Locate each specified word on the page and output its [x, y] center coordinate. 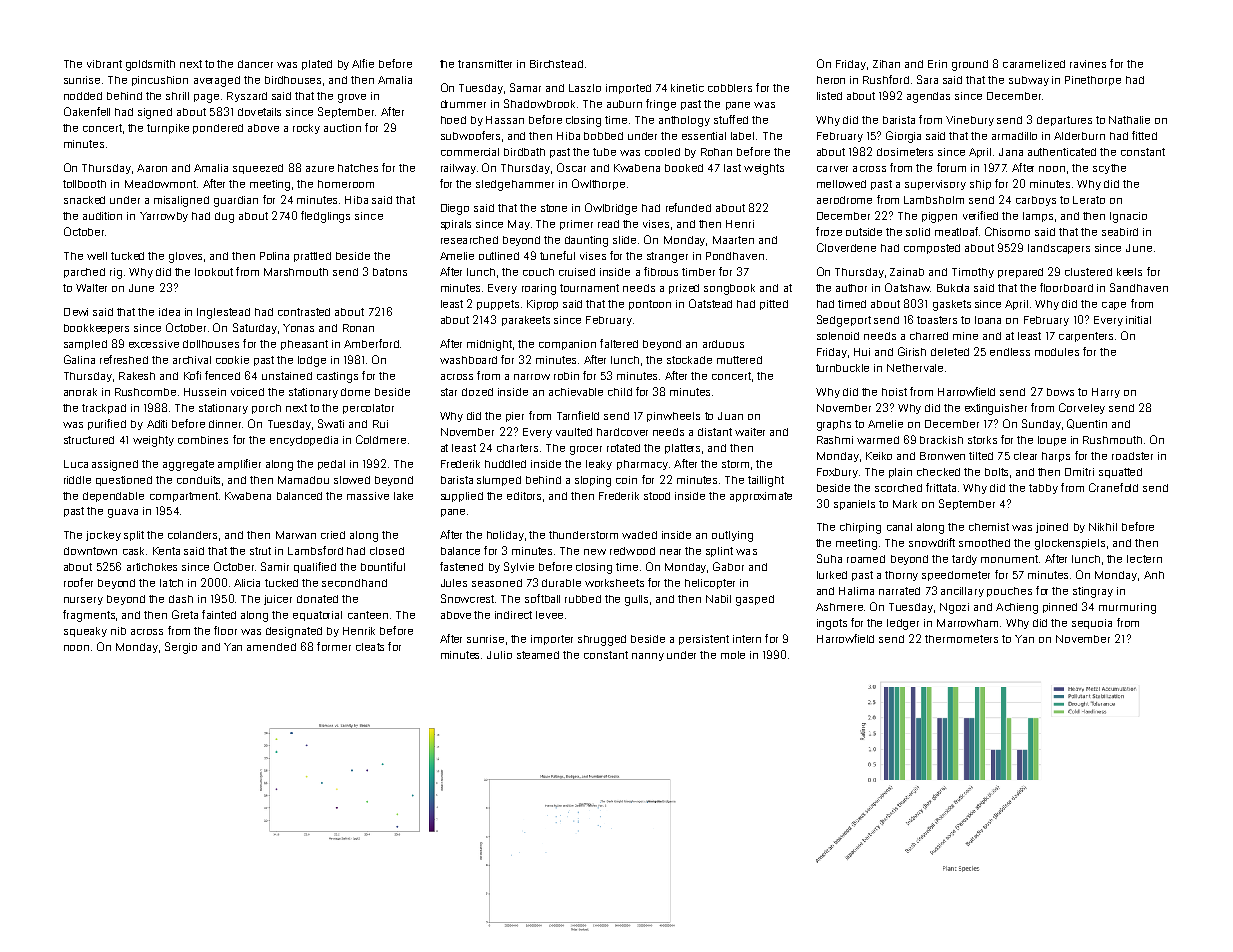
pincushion [160, 81]
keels [1129, 272]
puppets [498, 305]
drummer [463, 104]
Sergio [181, 648]
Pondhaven [735, 256]
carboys [1036, 201]
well [97, 256]
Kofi [192, 375]
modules [1057, 352]
